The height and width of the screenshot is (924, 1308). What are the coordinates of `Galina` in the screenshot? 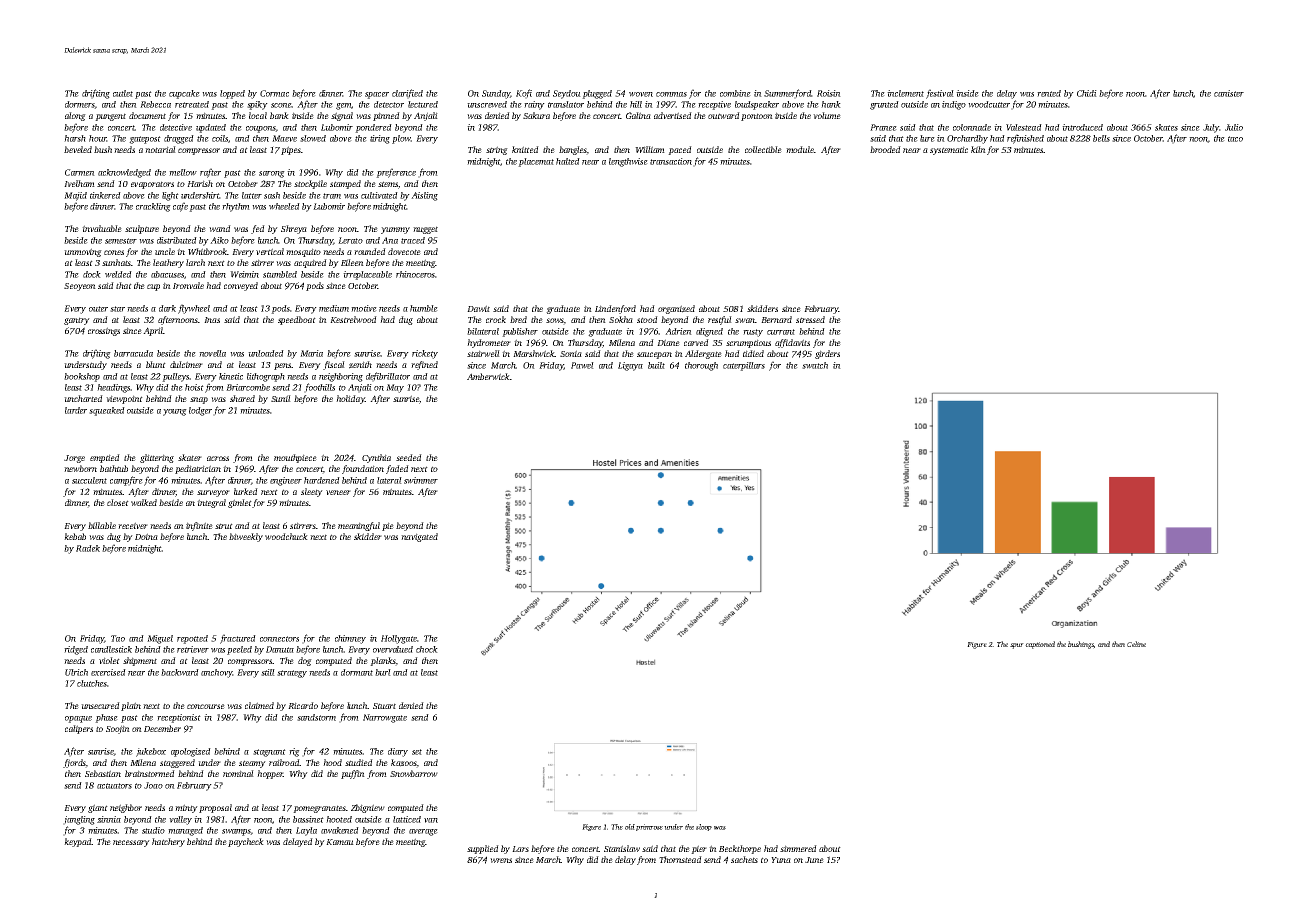 It's located at (638, 115).
